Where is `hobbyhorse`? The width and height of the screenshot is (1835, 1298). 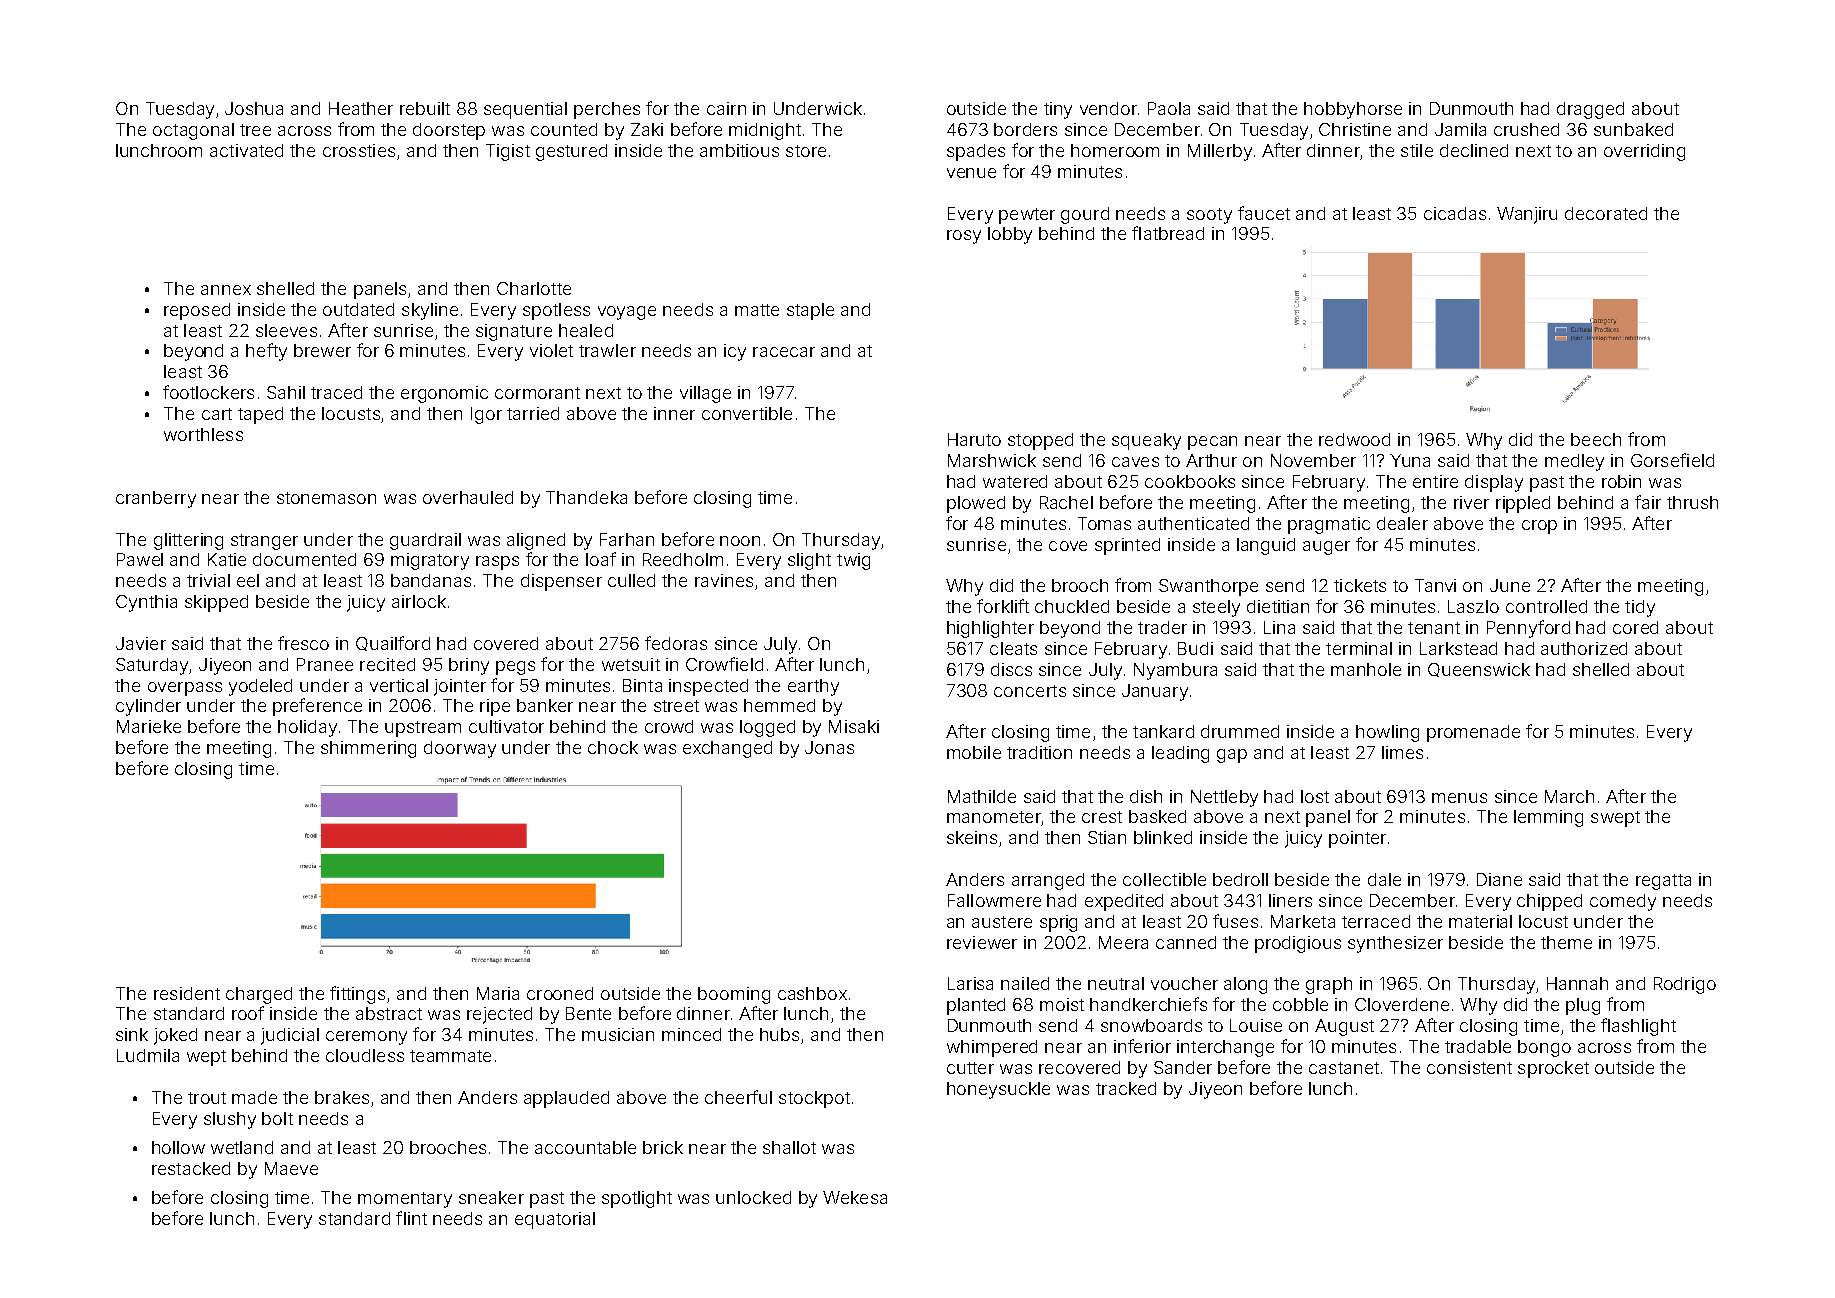
hobbyhorse is located at coordinates (1353, 110).
